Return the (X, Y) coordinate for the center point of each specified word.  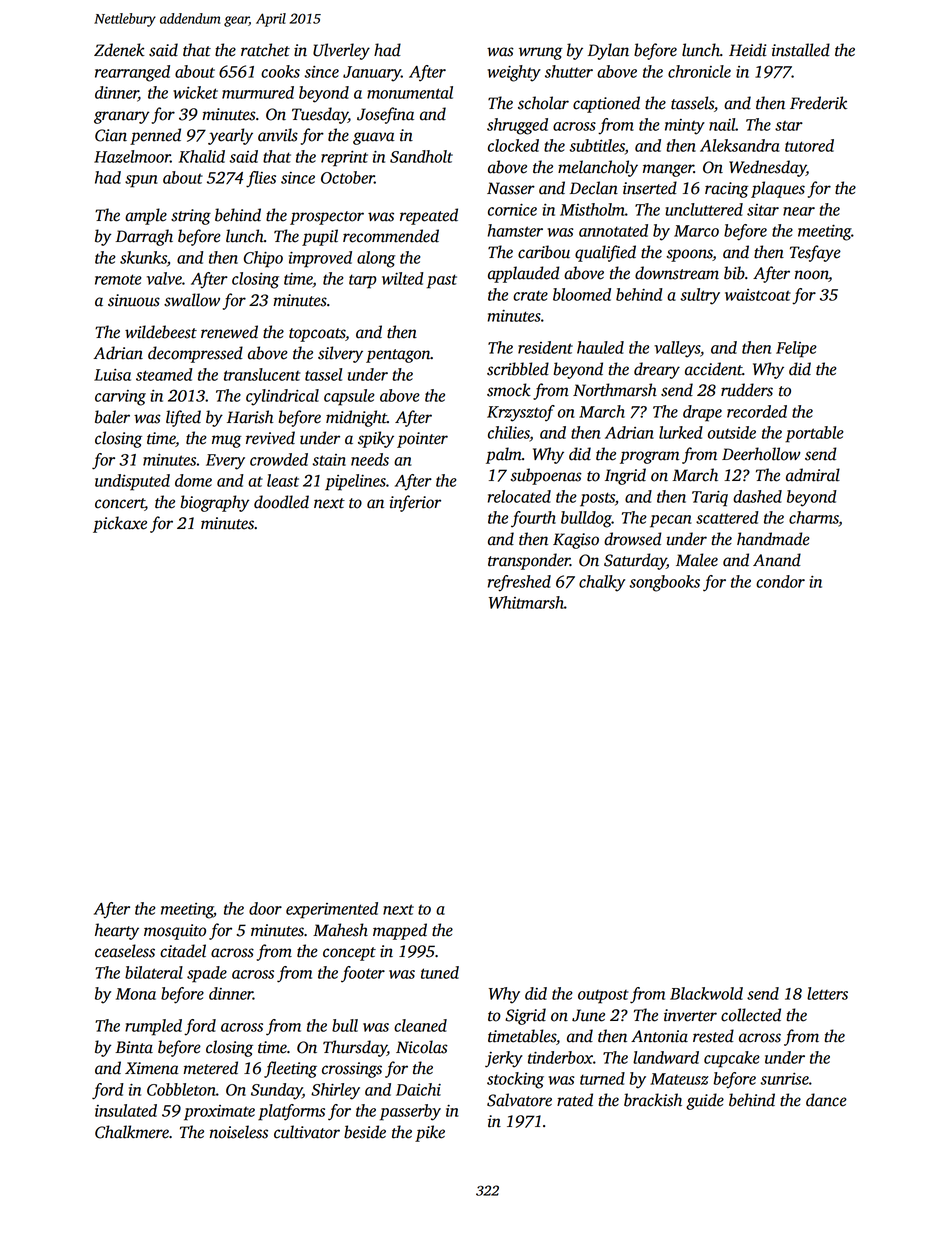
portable (814, 434)
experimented (332, 910)
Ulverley (341, 51)
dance (826, 1100)
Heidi (748, 50)
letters (827, 993)
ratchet (265, 50)
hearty (117, 931)
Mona (136, 994)
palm (504, 455)
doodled (281, 502)
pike (430, 1133)
